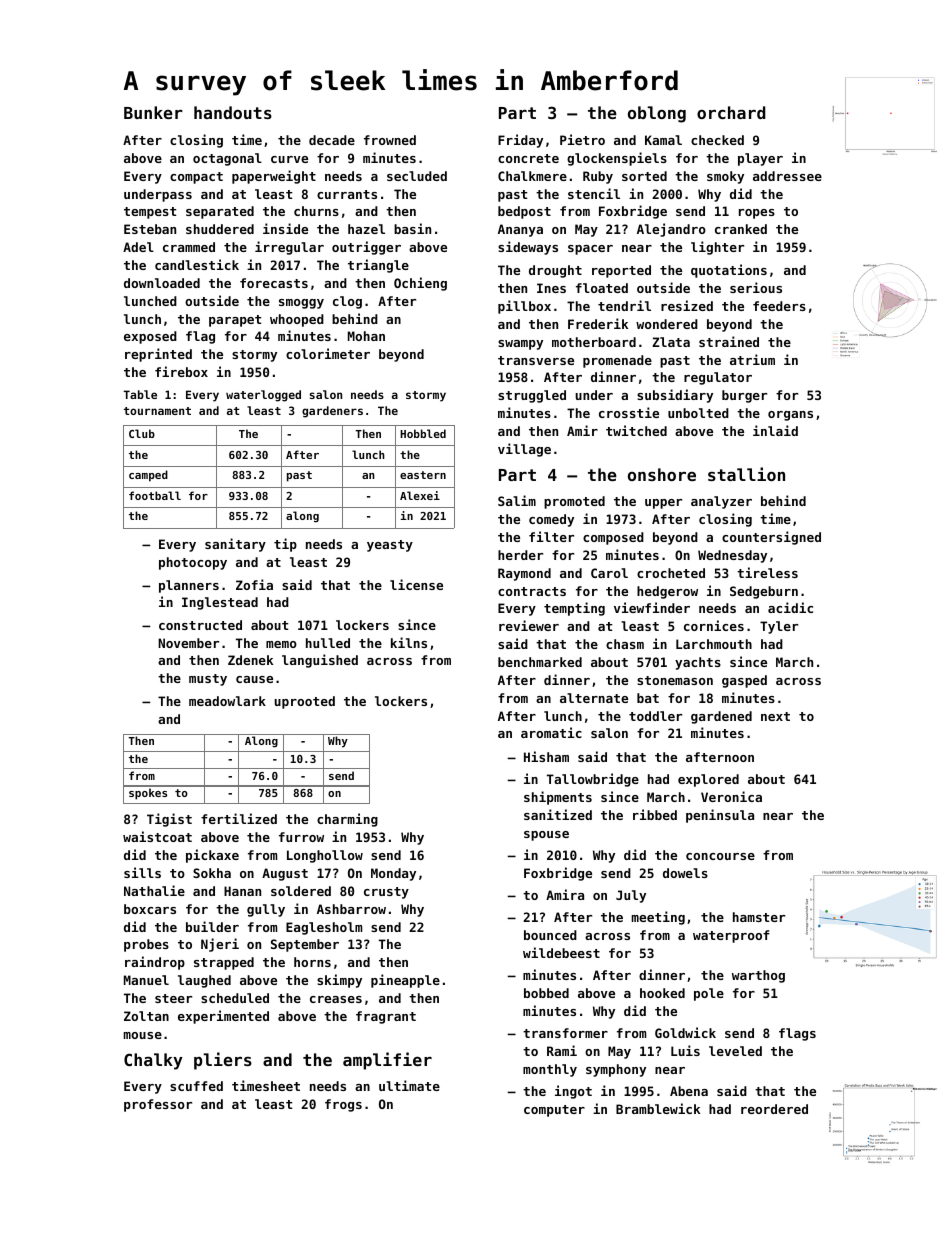 The image size is (952, 1233). I want to click on orchard, so click(731, 112).
